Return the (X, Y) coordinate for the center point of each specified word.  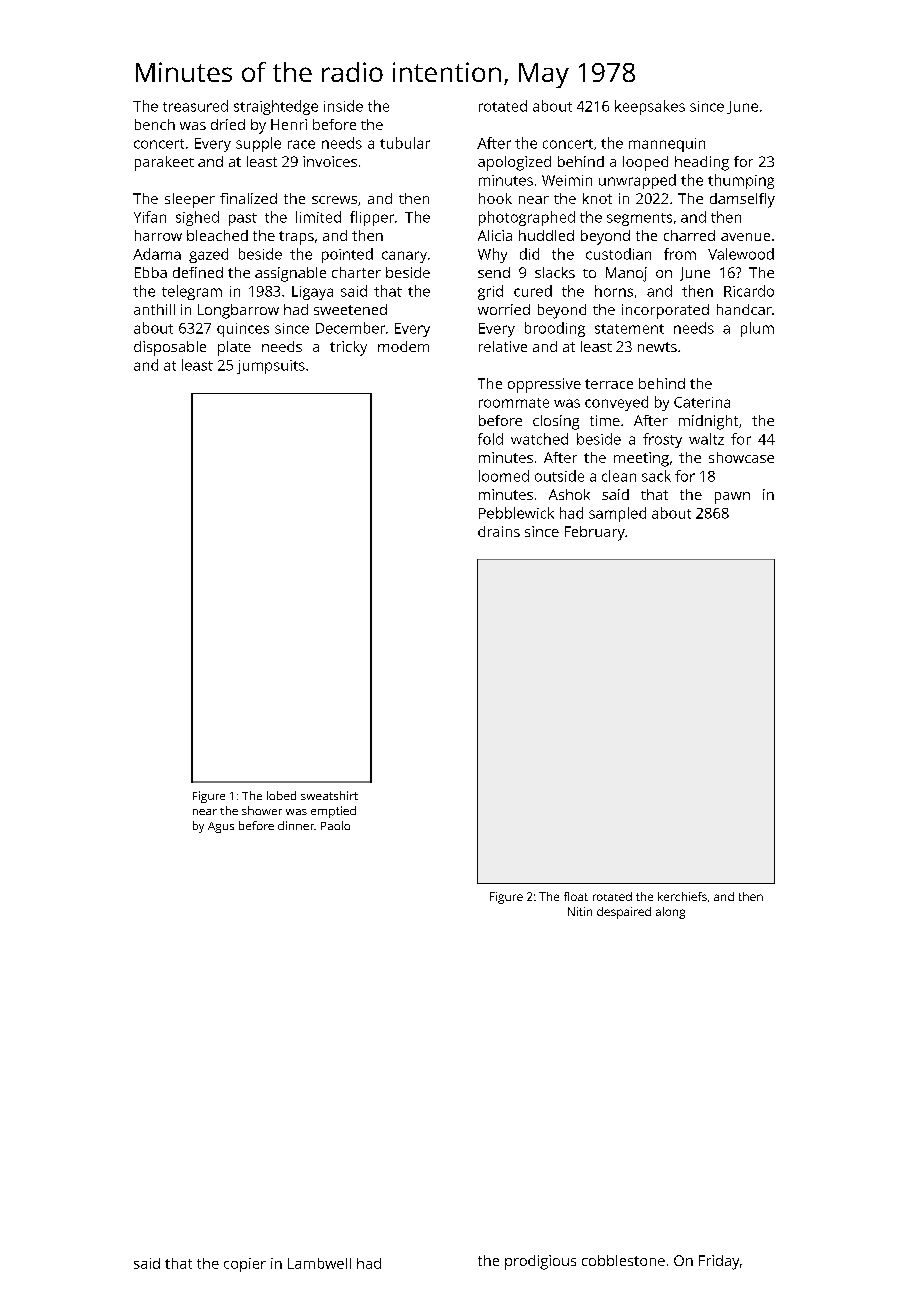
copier (245, 1265)
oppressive (544, 385)
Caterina (702, 402)
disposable (170, 348)
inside (343, 106)
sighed (197, 218)
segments (639, 219)
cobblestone (623, 1260)
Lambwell (319, 1263)
